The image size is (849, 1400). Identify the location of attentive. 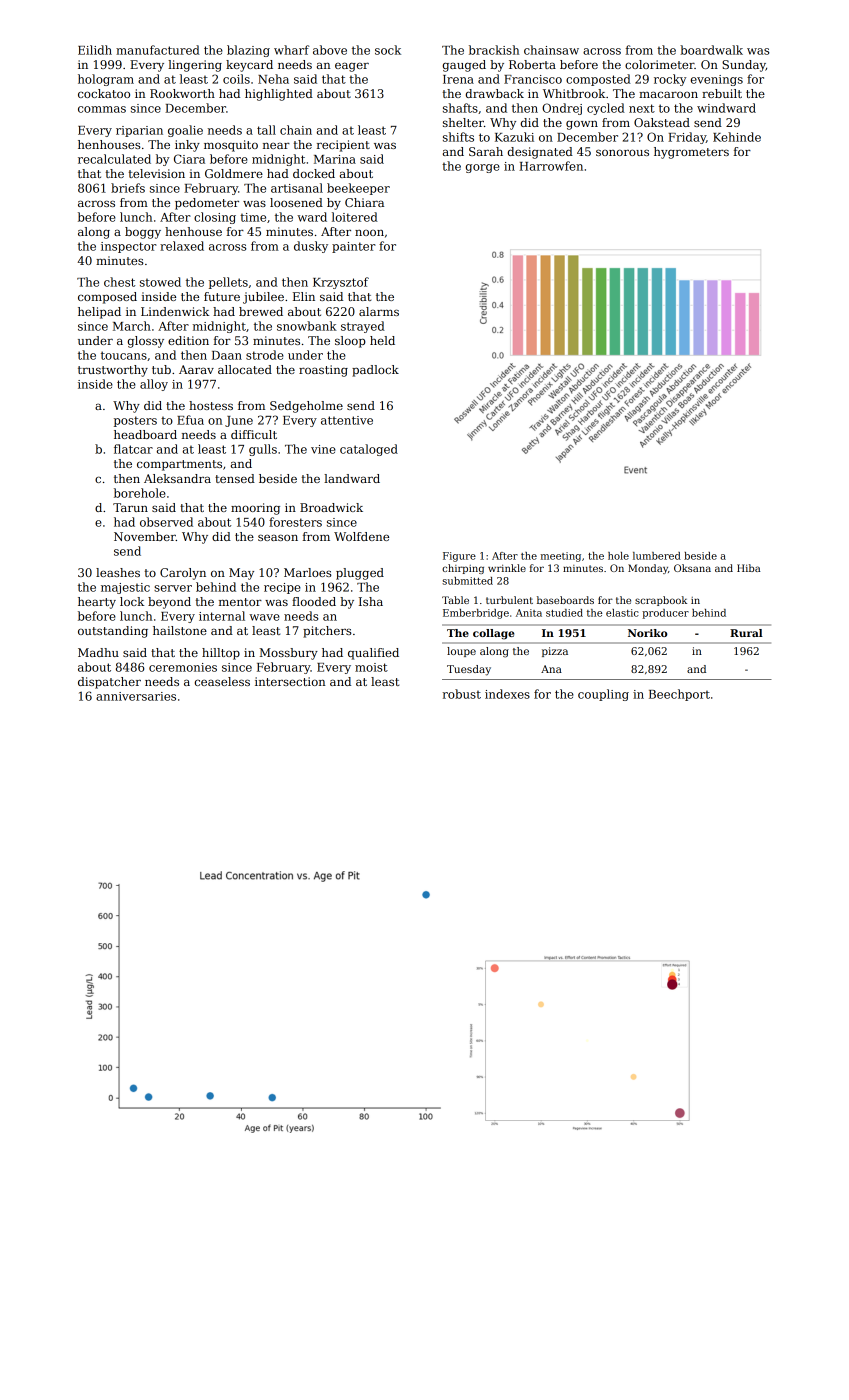
(347, 420).
